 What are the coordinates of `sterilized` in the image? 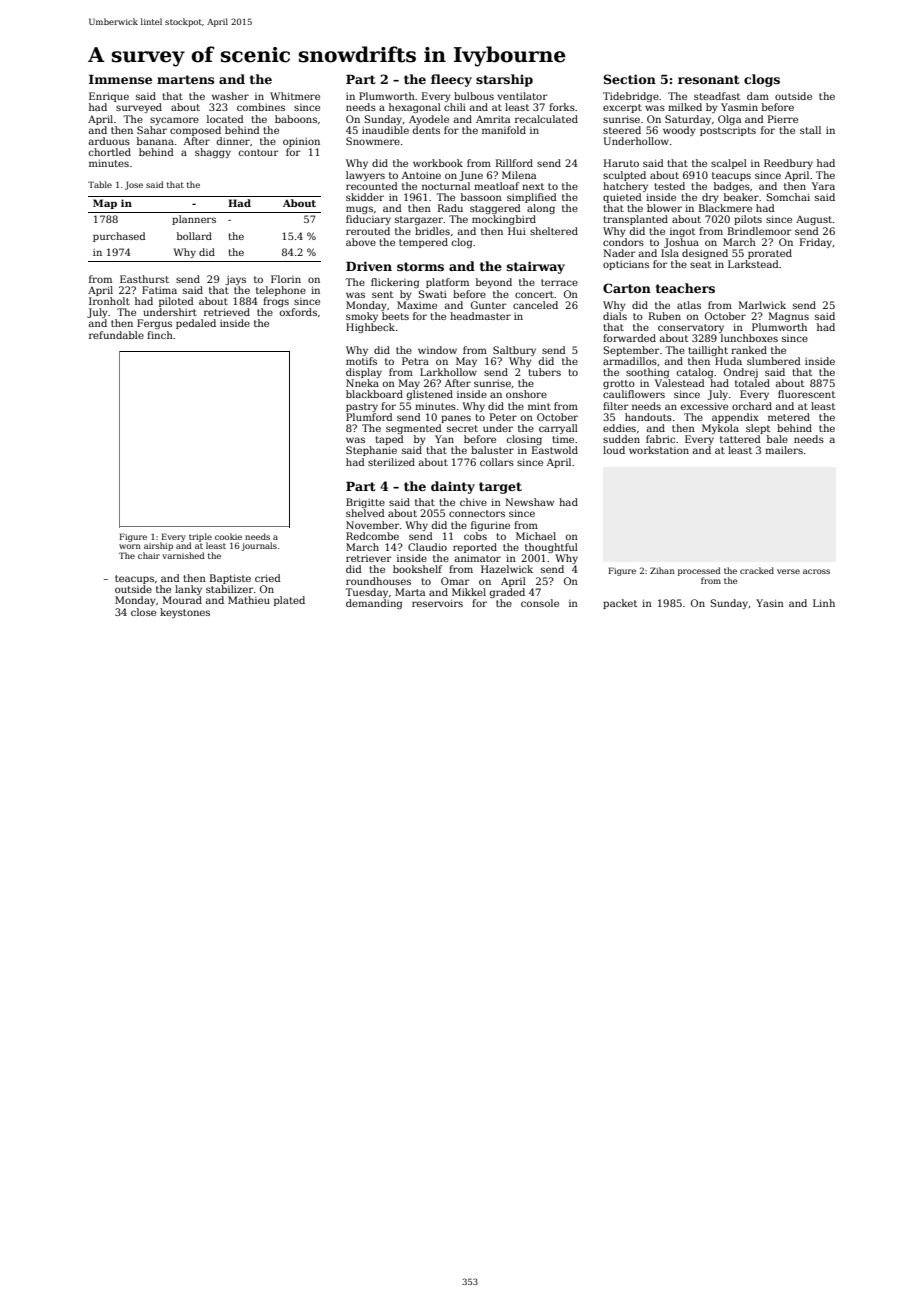 It's located at (391, 462).
